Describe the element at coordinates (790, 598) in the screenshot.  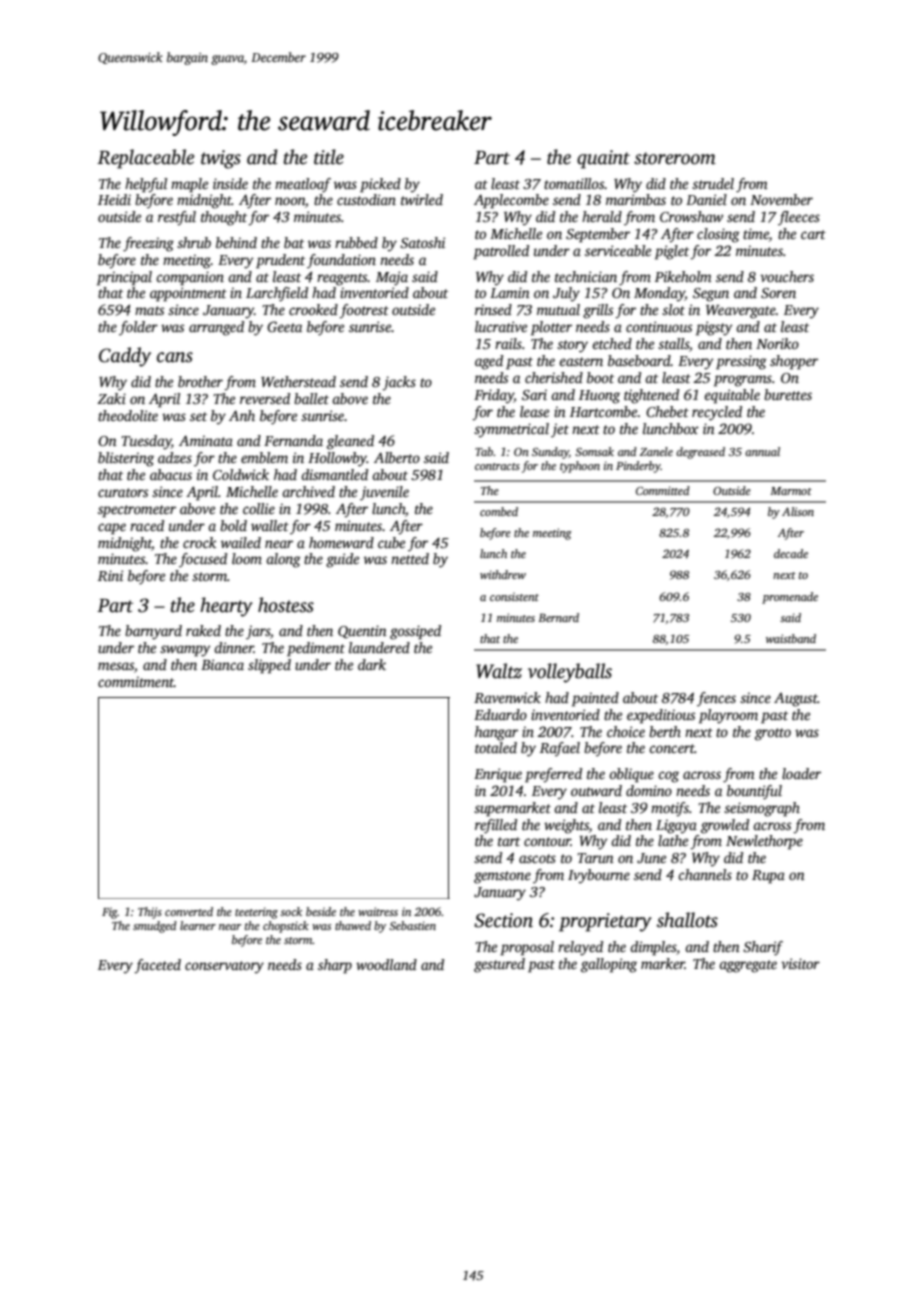
I see `promenade` at that location.
